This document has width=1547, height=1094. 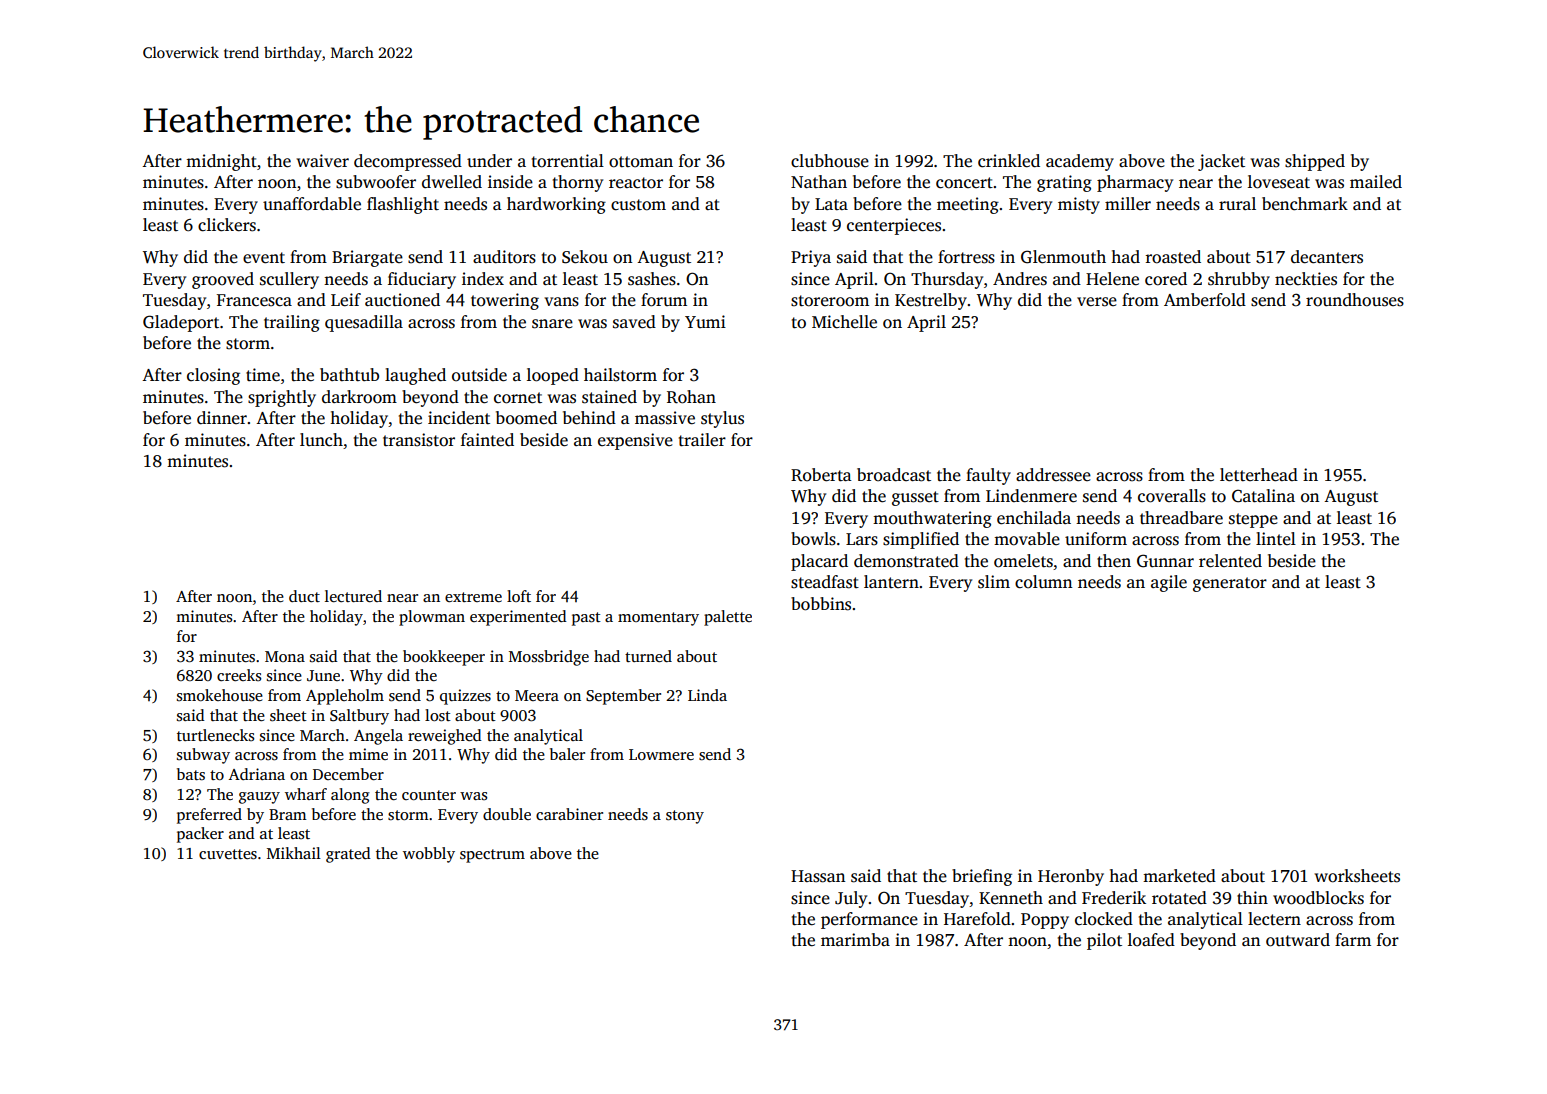 I want to click on Lowmere, so click(x=661, y=754).
